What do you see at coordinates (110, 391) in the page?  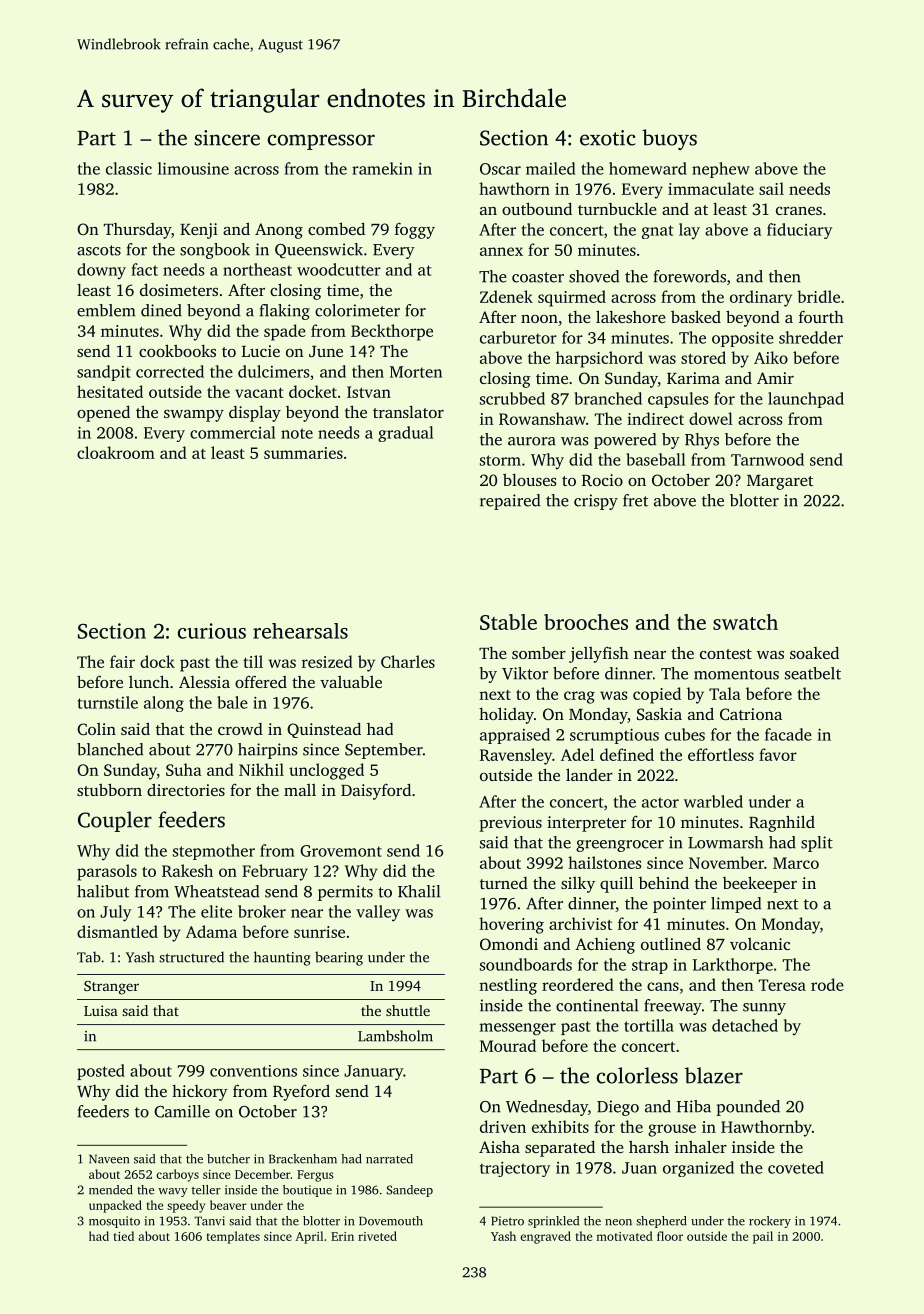 I see `hesitated` at bounding box center [110, 391].
